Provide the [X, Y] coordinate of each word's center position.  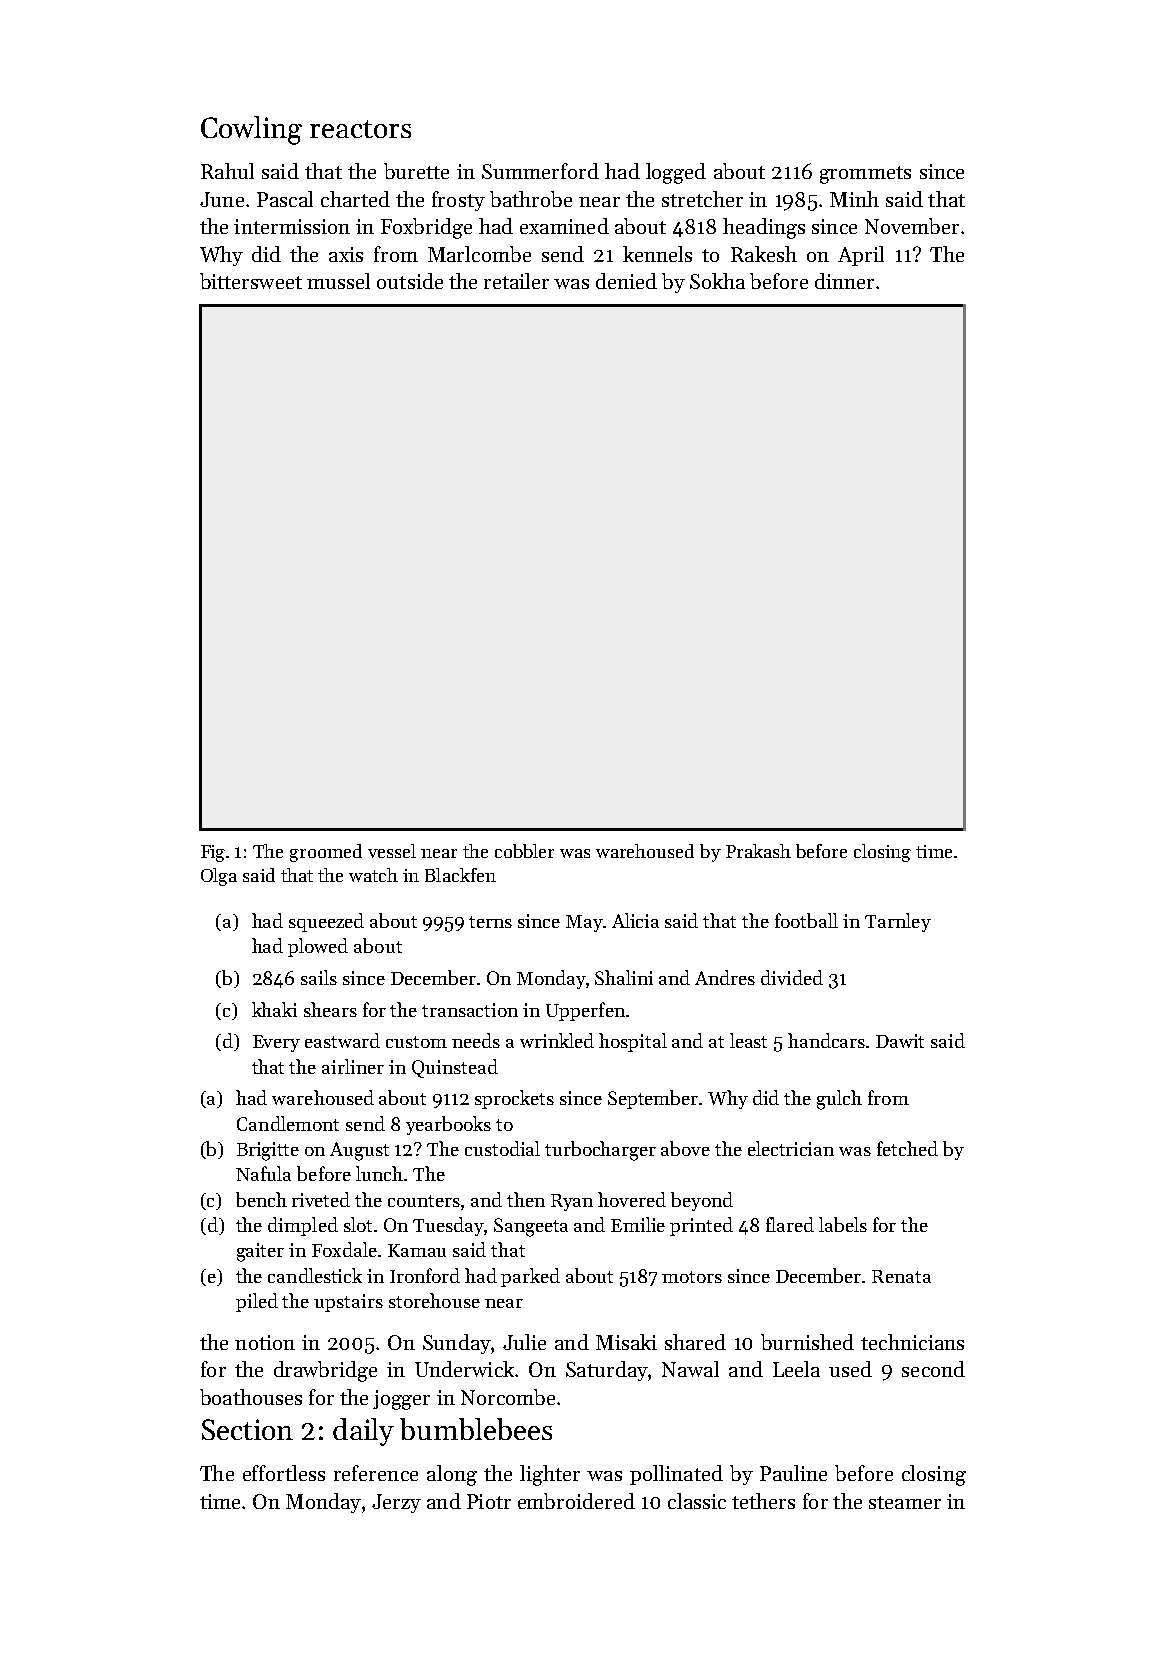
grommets [865, 175]
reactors [360, 129]
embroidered [576, 1501]
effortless [284, 1473]
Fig [213, 853]
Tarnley [898, 922]
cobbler [524, 851]
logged [676, 173]
